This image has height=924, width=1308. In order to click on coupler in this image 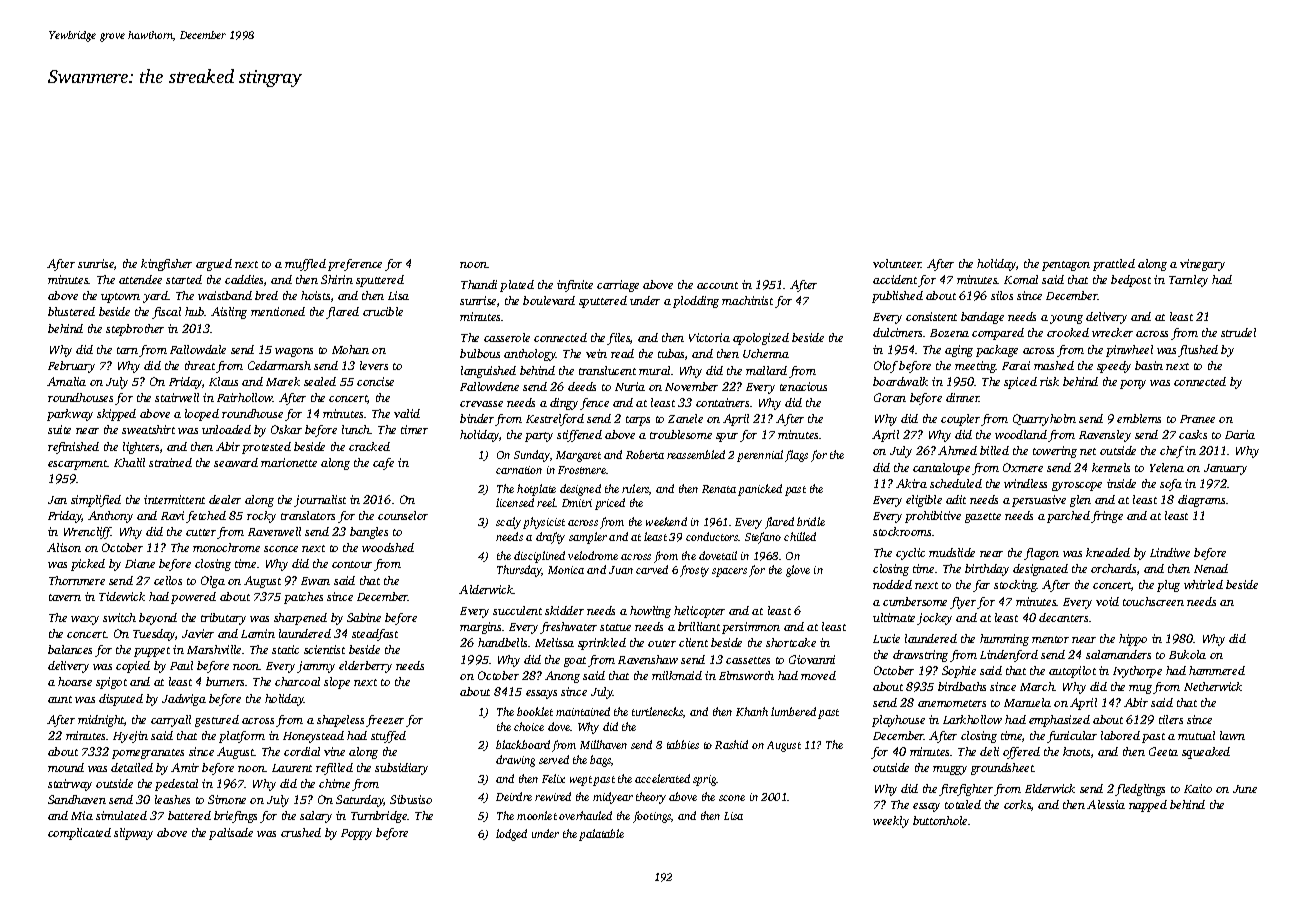, I will do `click(960, 420)`.
